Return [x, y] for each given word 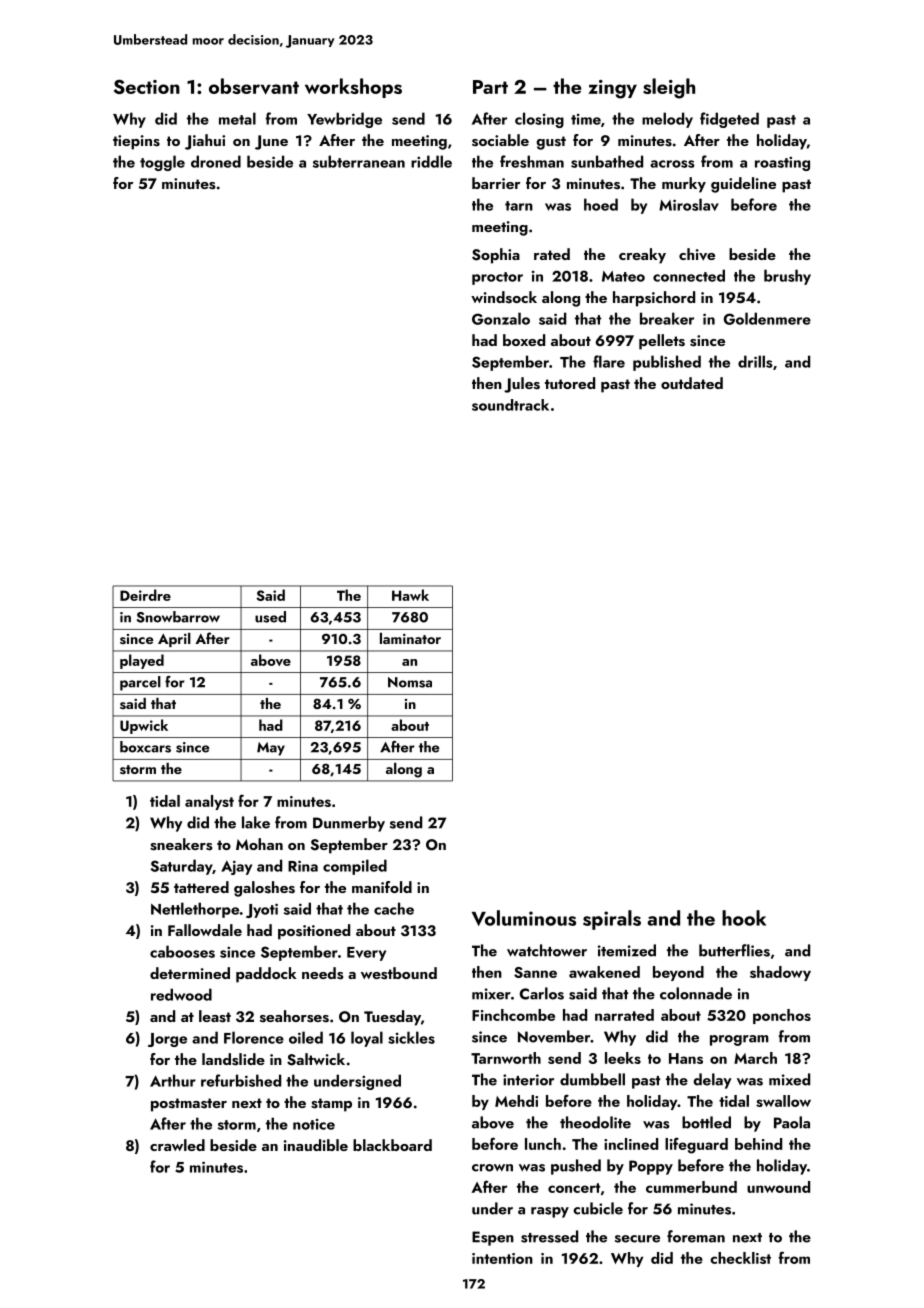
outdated [692, 383]
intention [502, 1258]
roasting [782, 164]
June [271, 142]
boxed [524, 340]
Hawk [410, 595]
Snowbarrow [178, 617]
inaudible [316, 1145]
